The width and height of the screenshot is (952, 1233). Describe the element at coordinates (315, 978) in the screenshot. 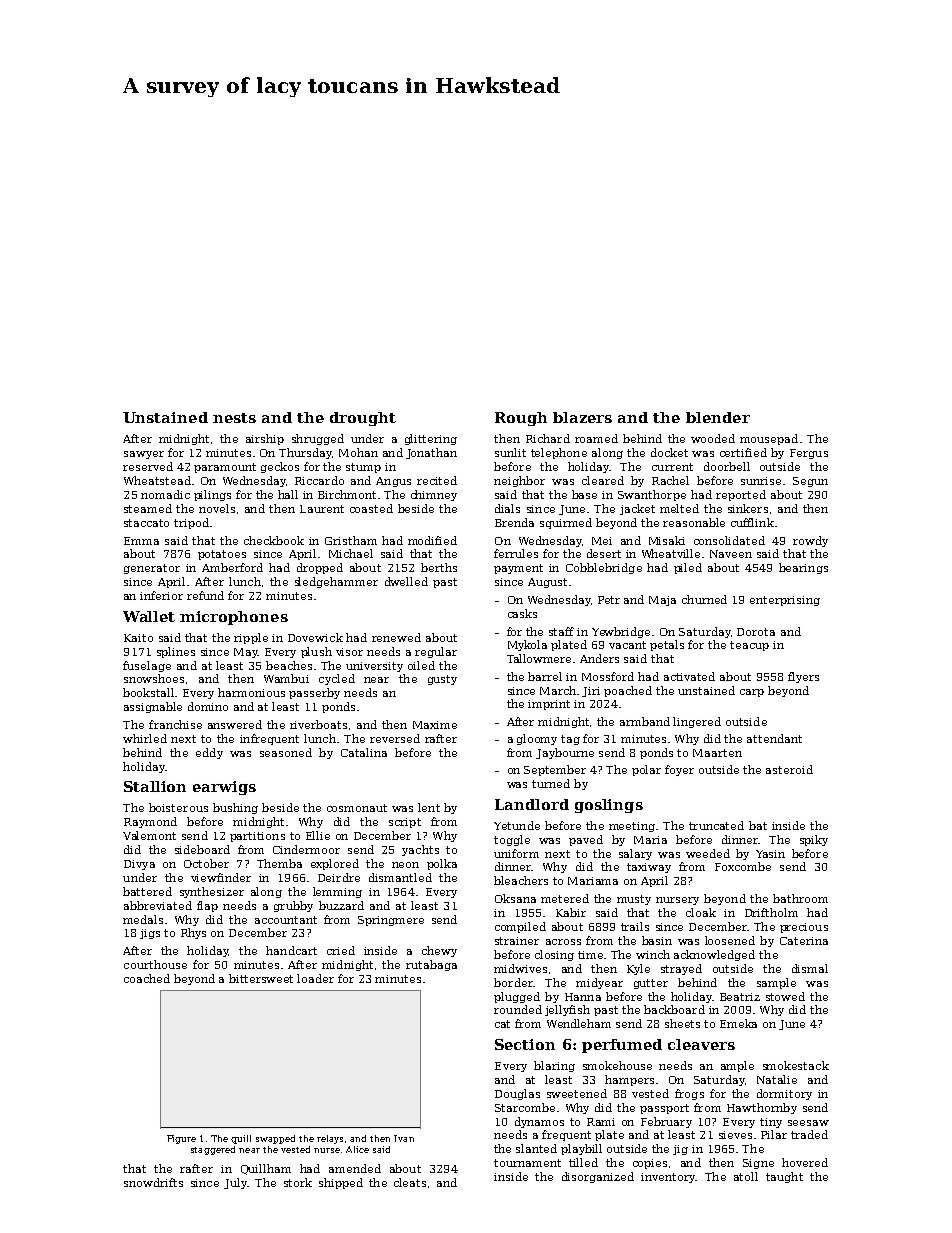

I see `loader` at that location.
